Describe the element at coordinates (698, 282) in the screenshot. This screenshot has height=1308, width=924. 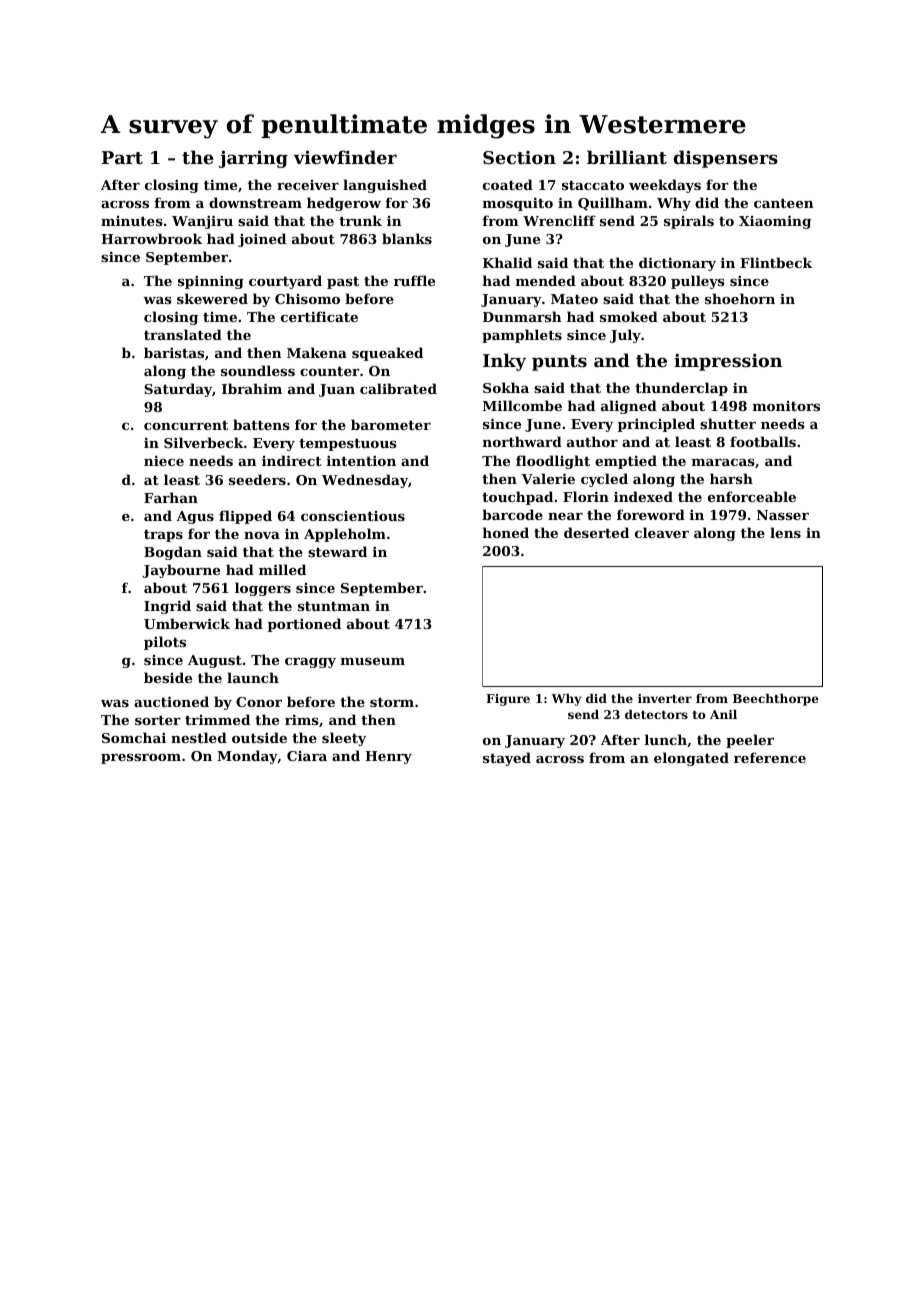
I see `pulleys` at that location.
